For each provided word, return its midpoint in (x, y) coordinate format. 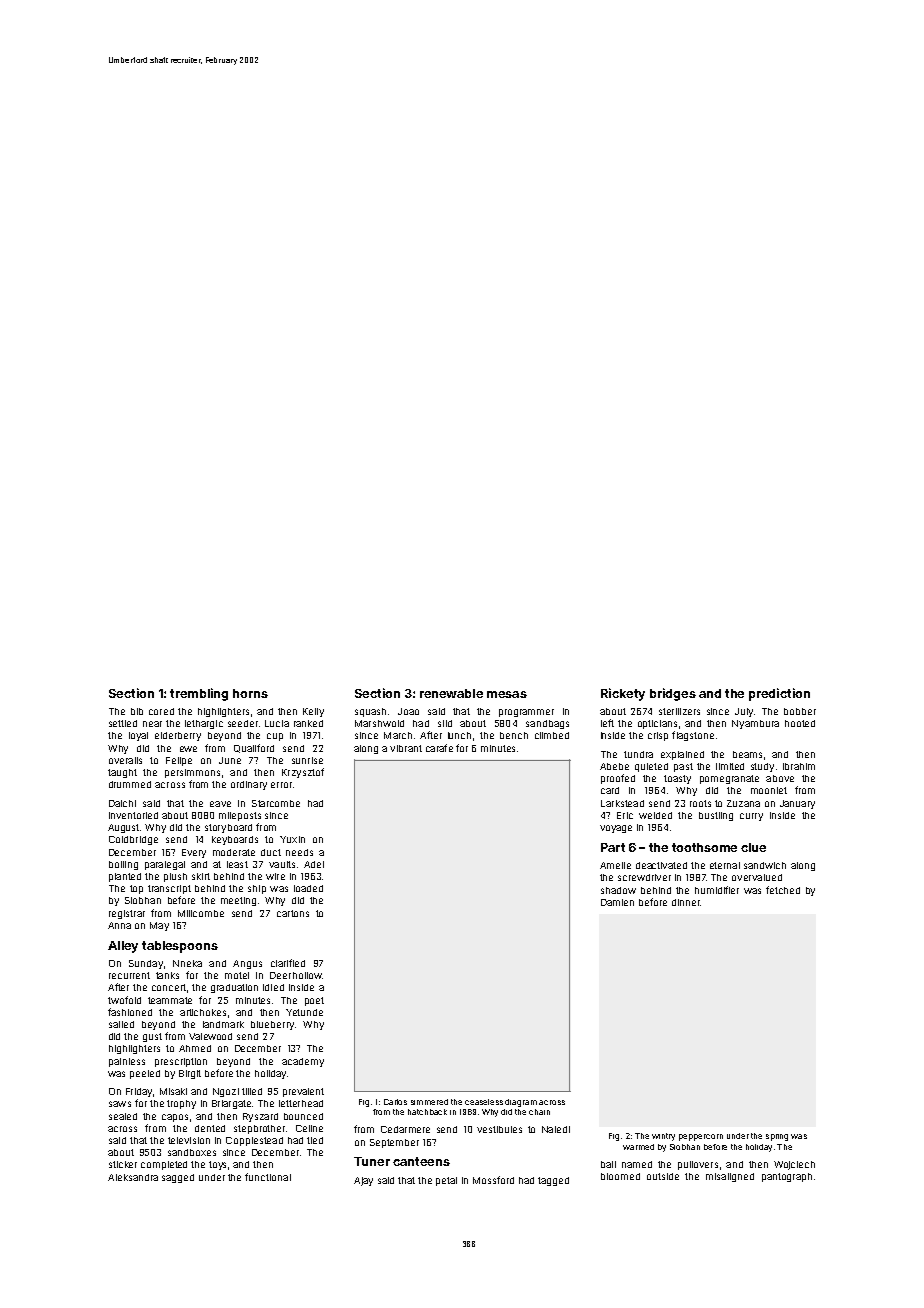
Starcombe (276, 803)
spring (777, 1137)
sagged (178, 1178)
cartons (293, 913)
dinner (686, 902)
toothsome (704, 847)
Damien (617, 902)
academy (303, 1062)
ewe (188, 749)
